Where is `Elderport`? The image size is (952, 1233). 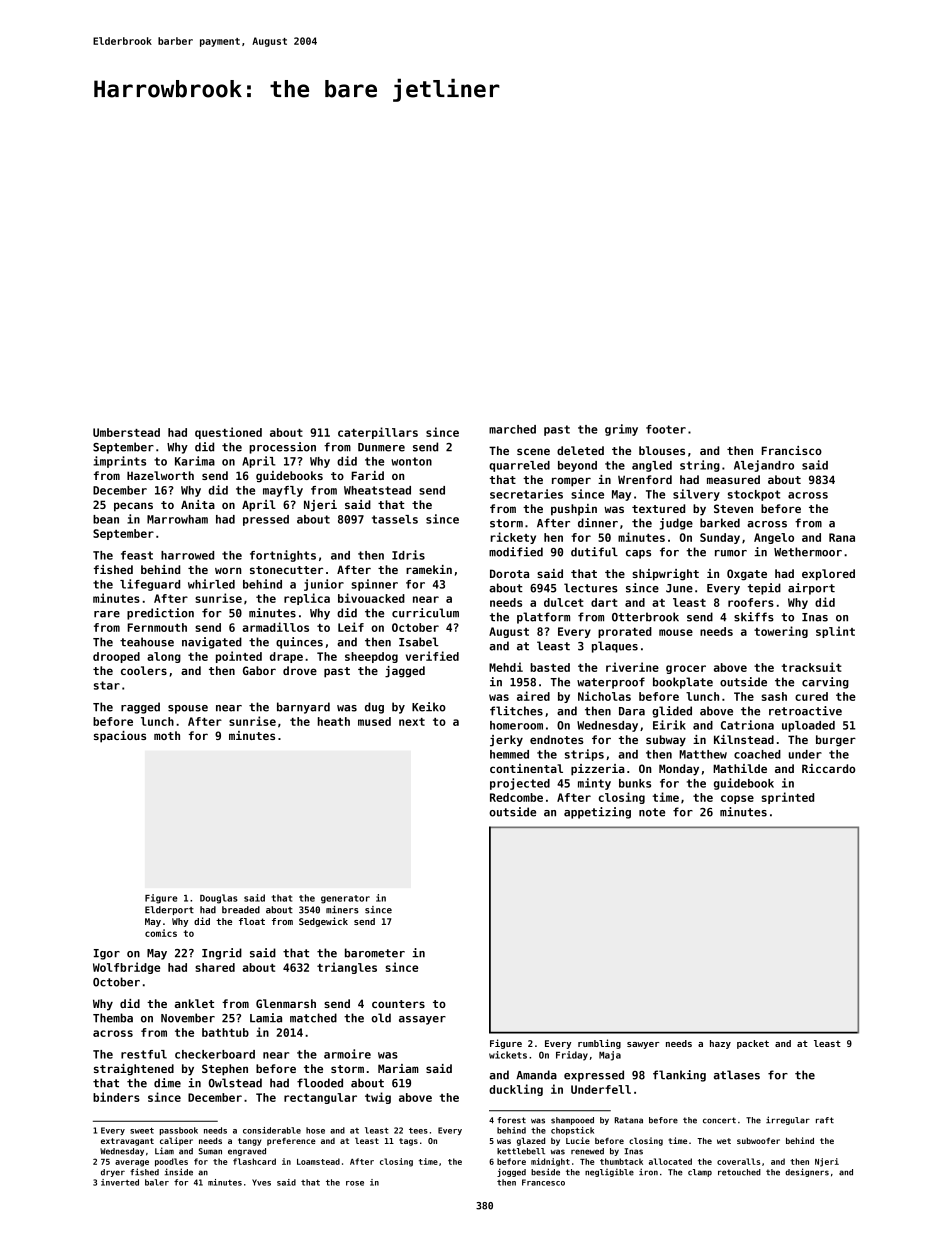
Elderport is located at coordinates (169, 910).
